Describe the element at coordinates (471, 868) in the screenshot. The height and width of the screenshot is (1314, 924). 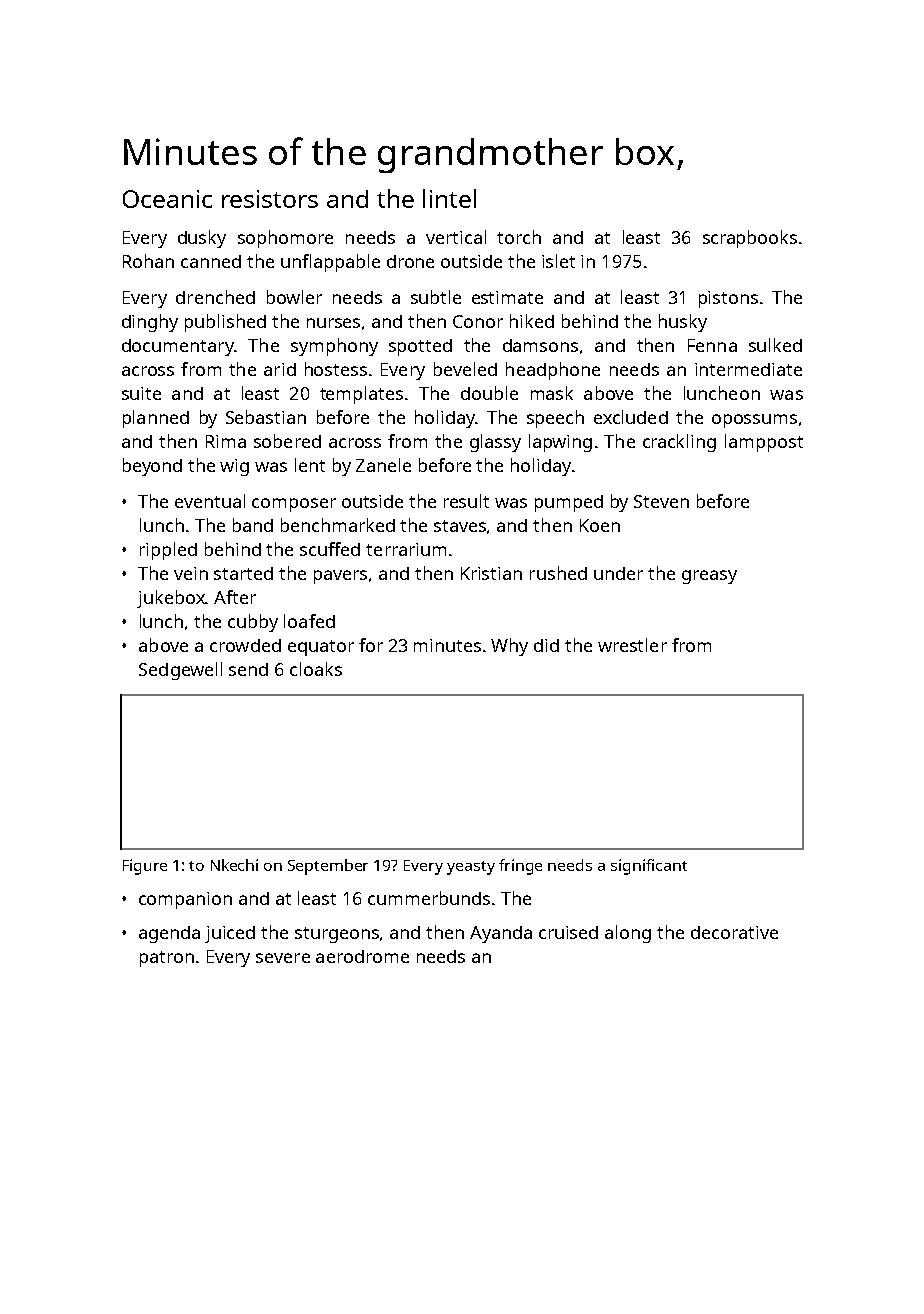
I see `yeasty` at that location.
